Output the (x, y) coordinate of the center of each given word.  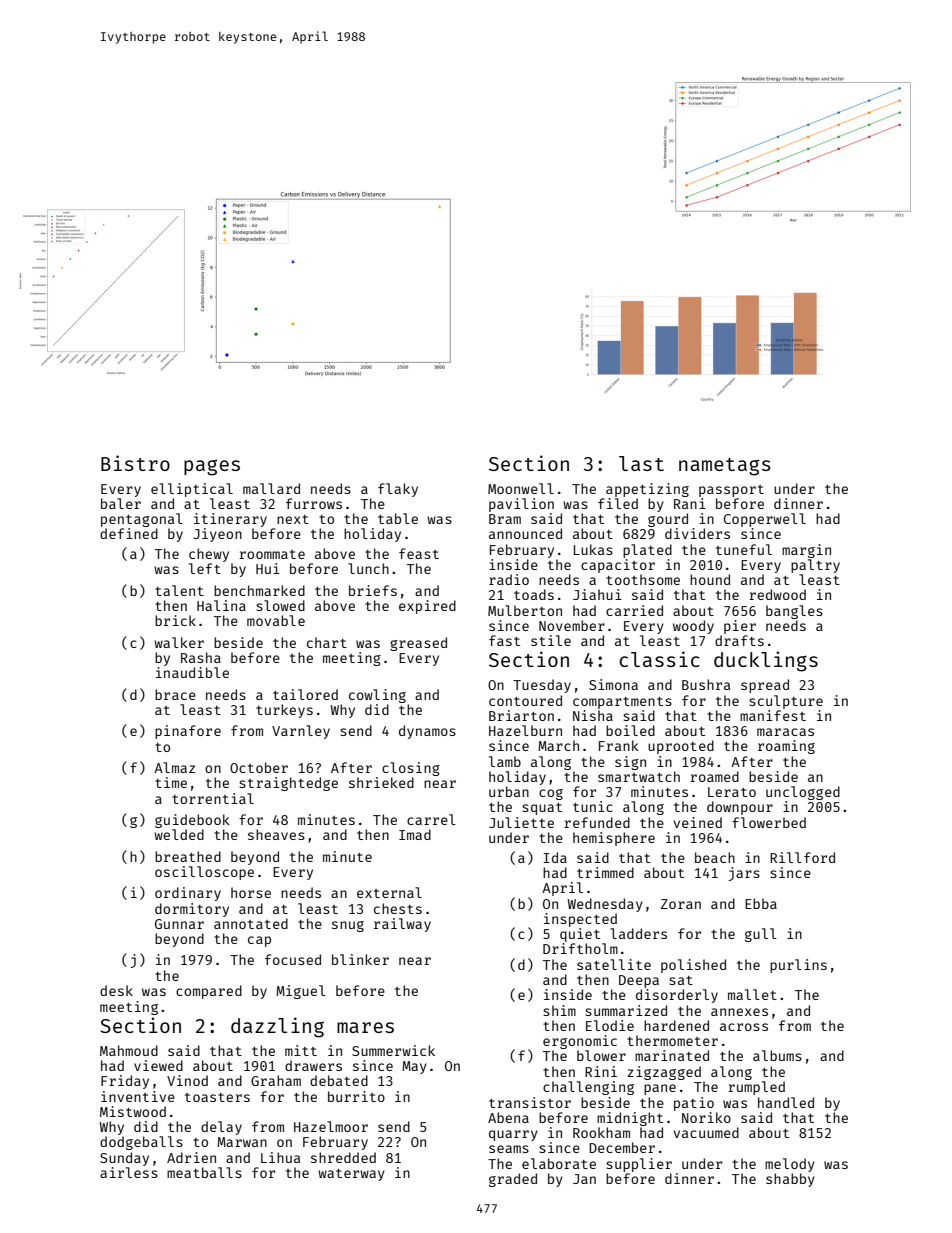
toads (534, 594)
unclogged (803, 793)
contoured (525, 700)
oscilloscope (204, 873)
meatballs (204, 1172)
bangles (794, 612)
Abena (508, 1117)
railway (402, 925)
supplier (639, 1165)
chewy (209, 555)
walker (179, 642)
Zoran (681, 904)
